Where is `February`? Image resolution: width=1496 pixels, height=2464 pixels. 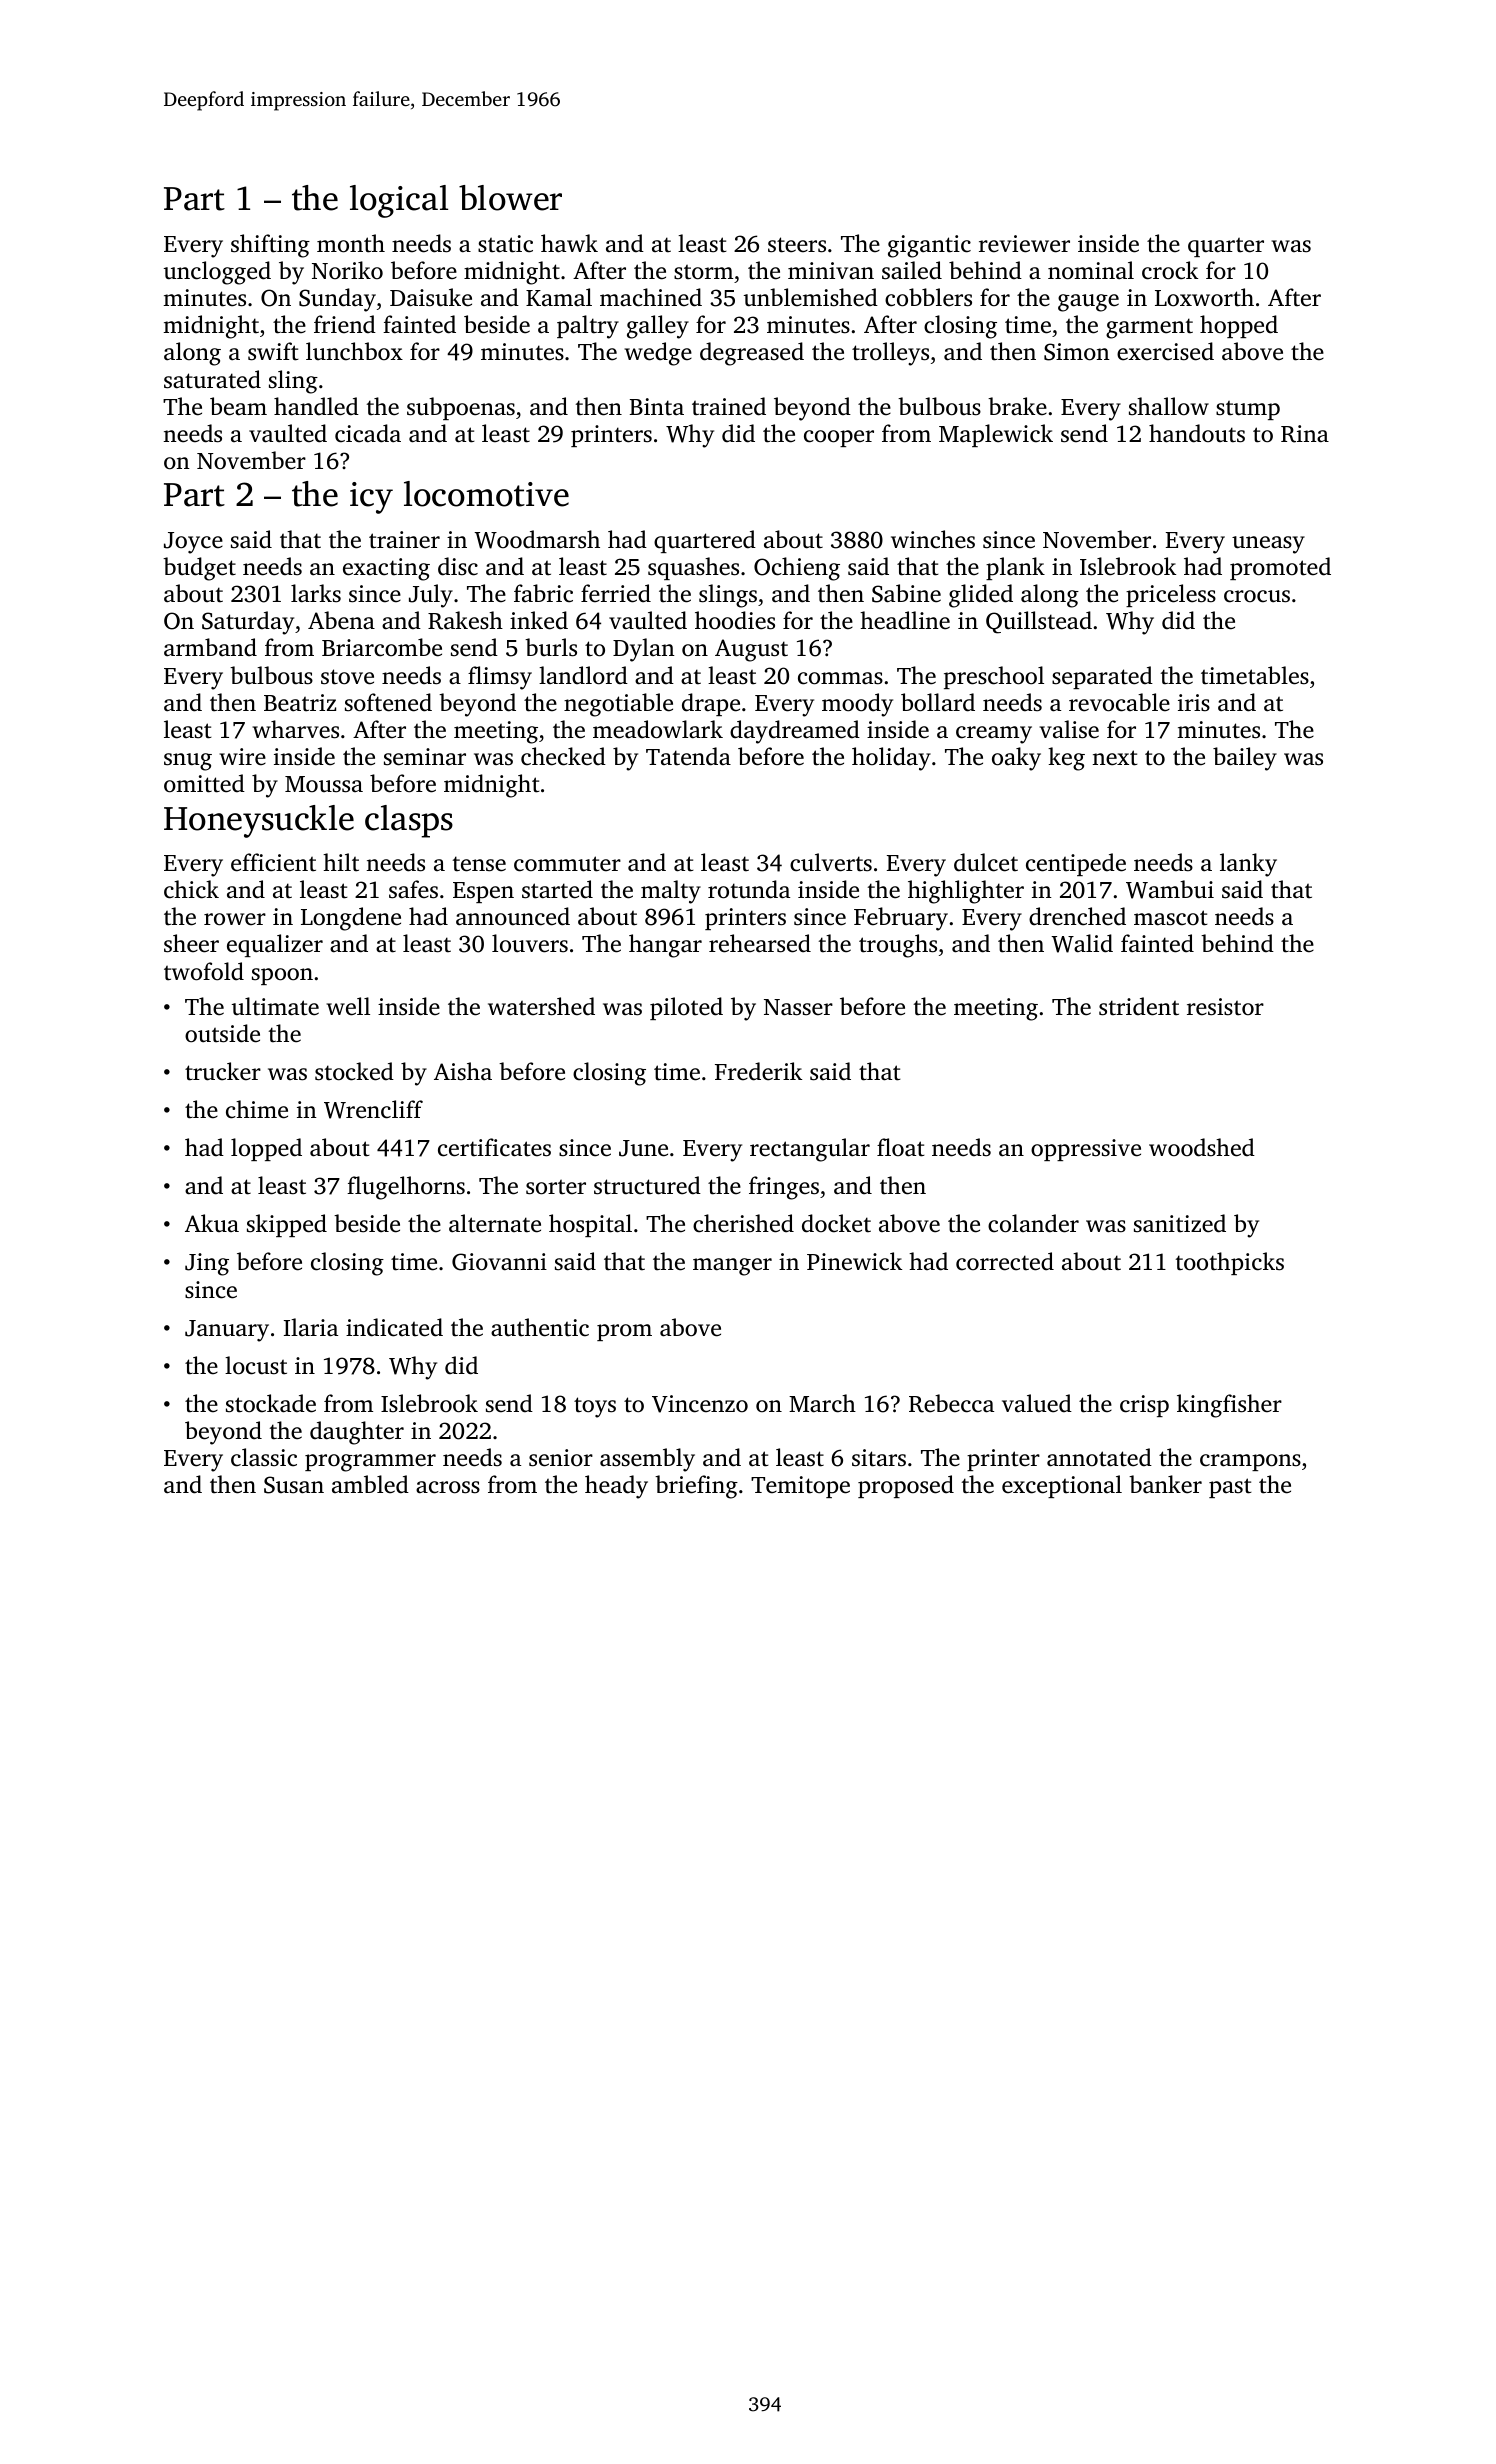
February is located at coordinates (901, 919).
